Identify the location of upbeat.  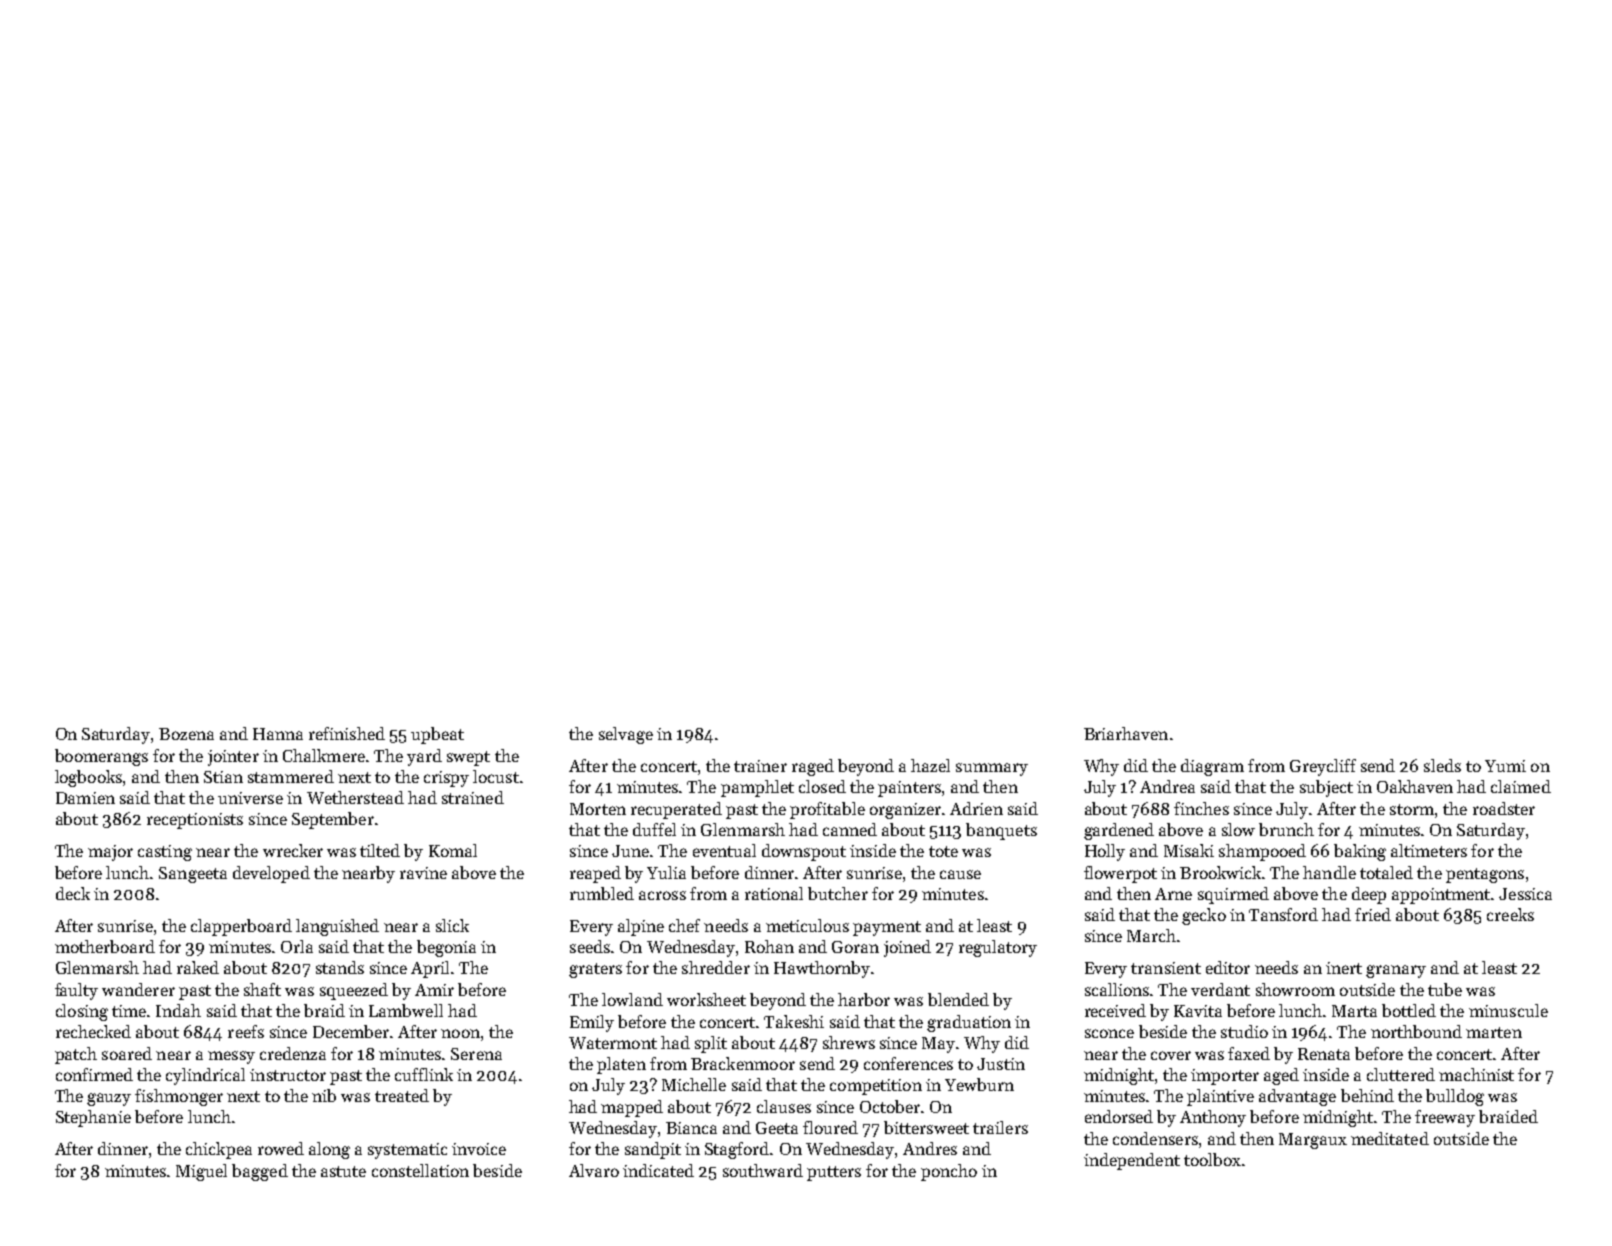
(437, 735).
